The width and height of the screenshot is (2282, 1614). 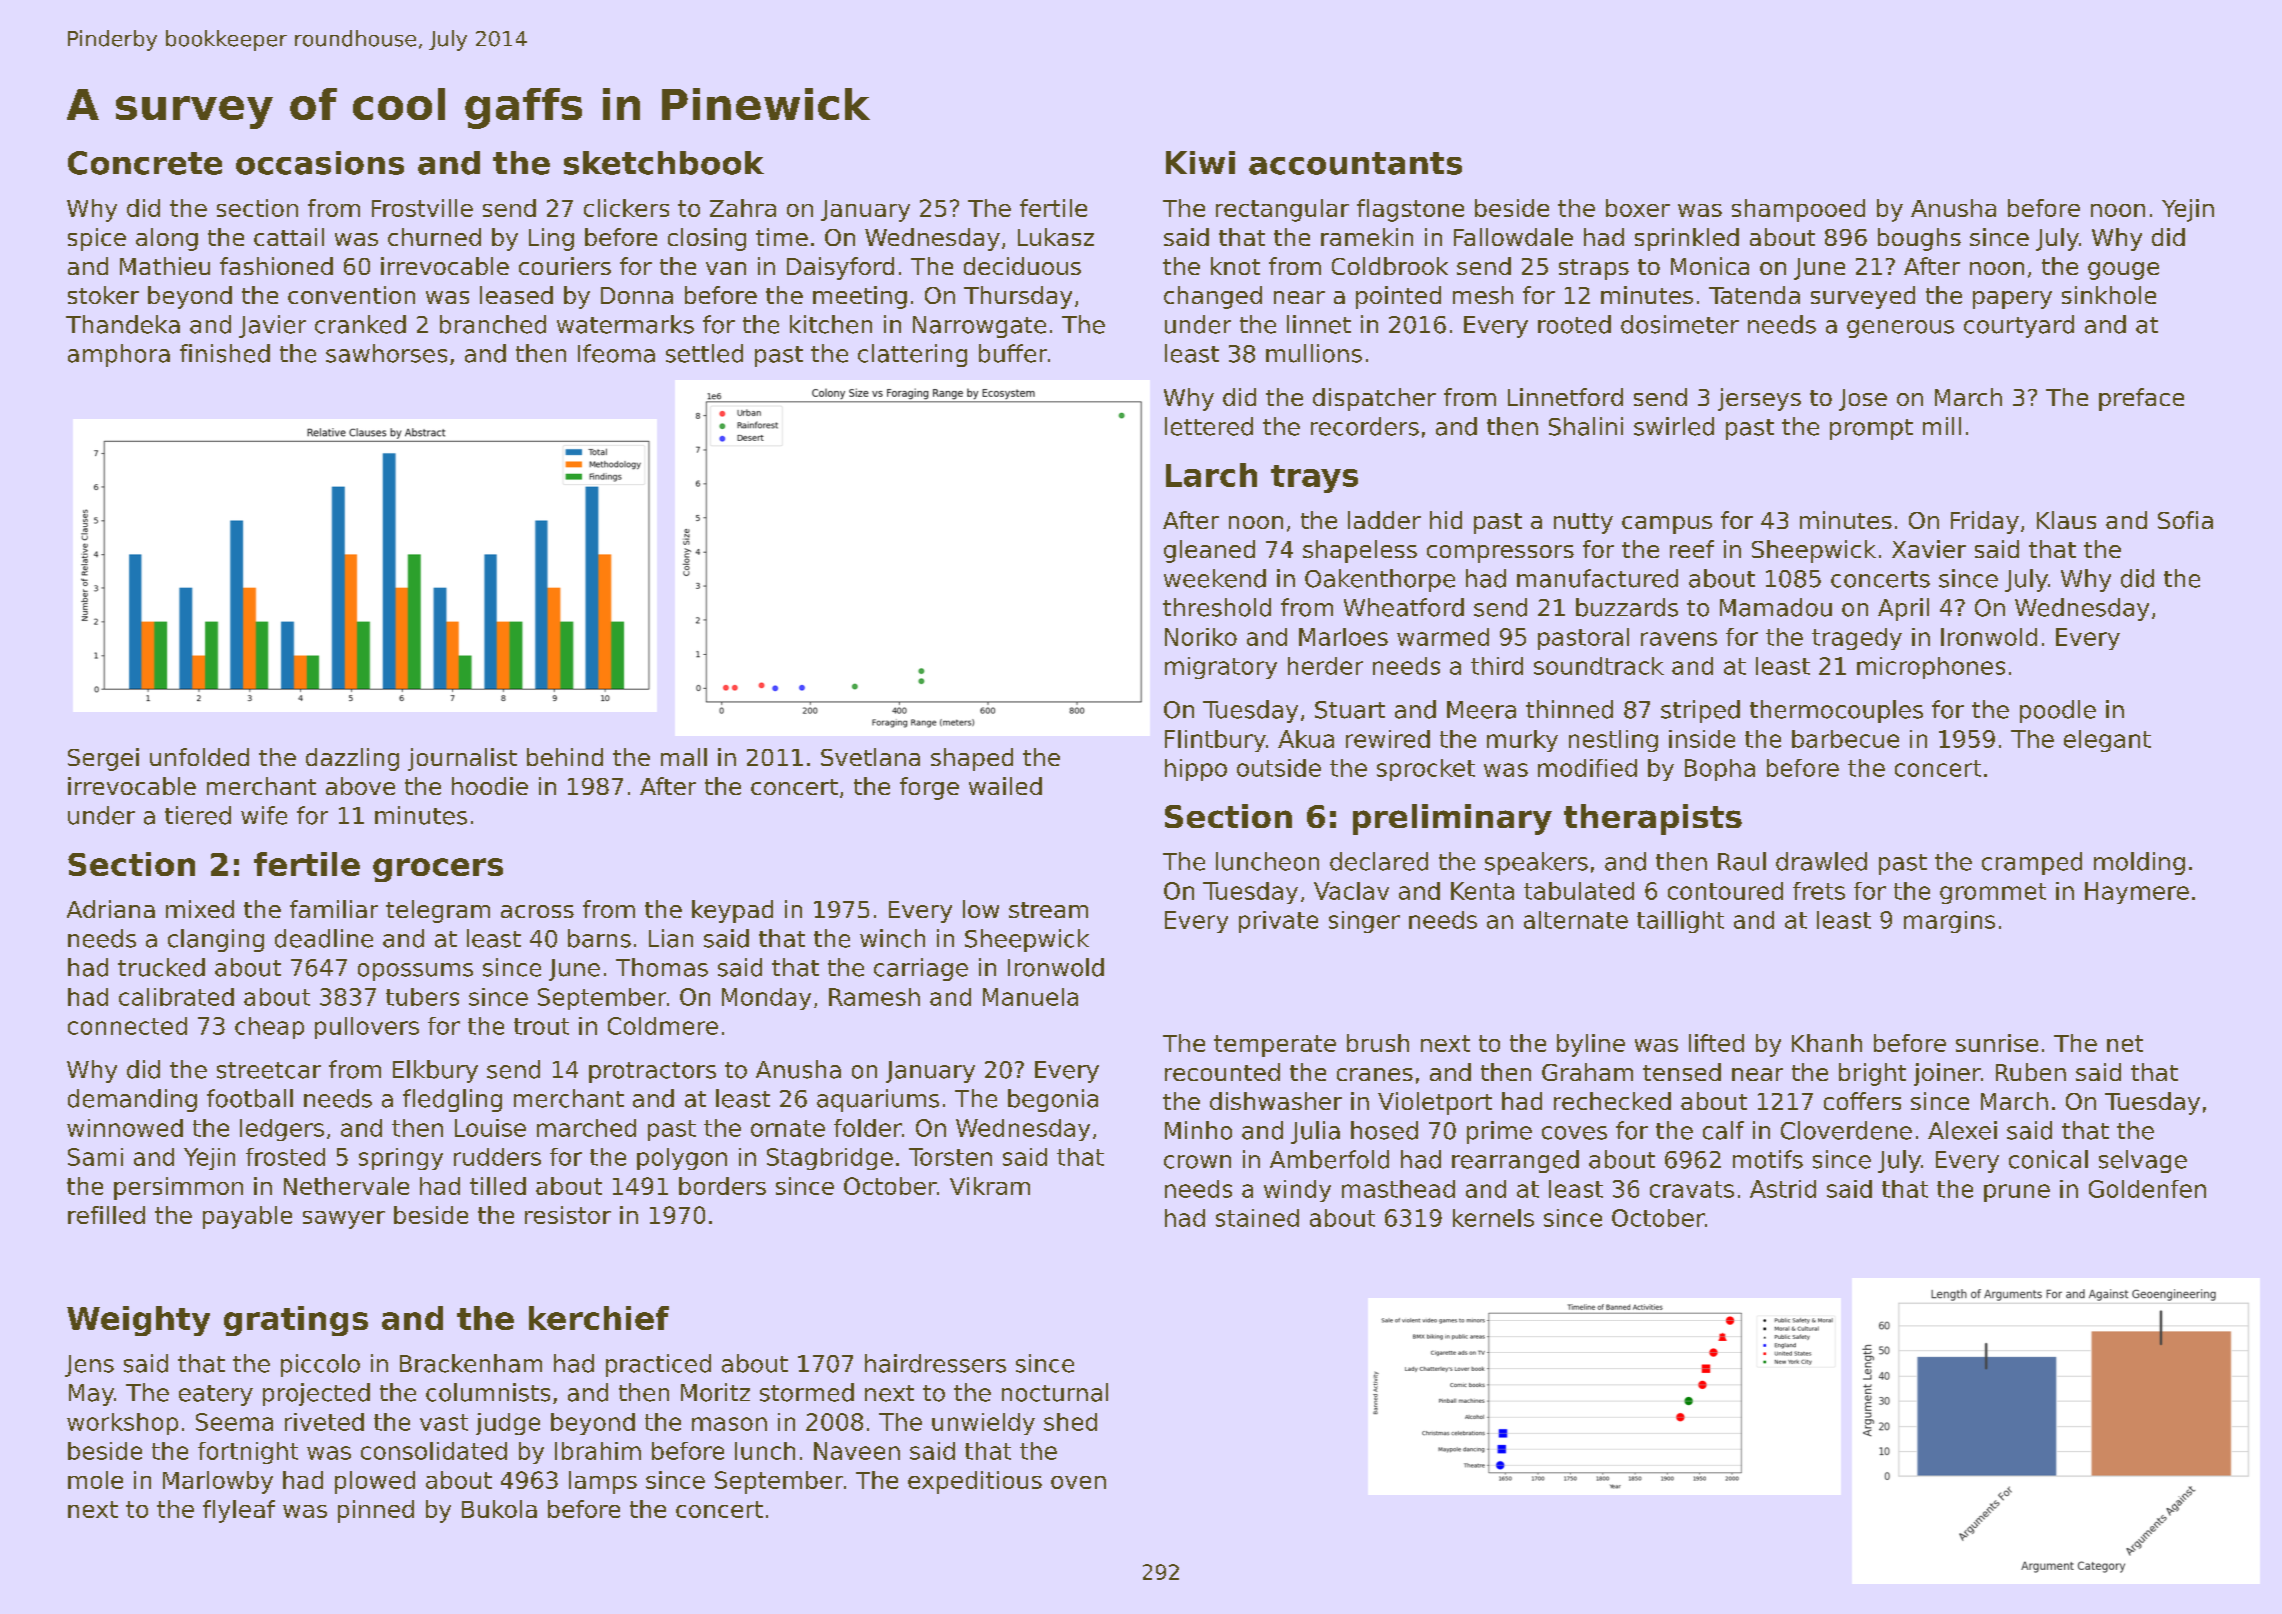 I want to click on gratings, so click(x=296, y=1321).
